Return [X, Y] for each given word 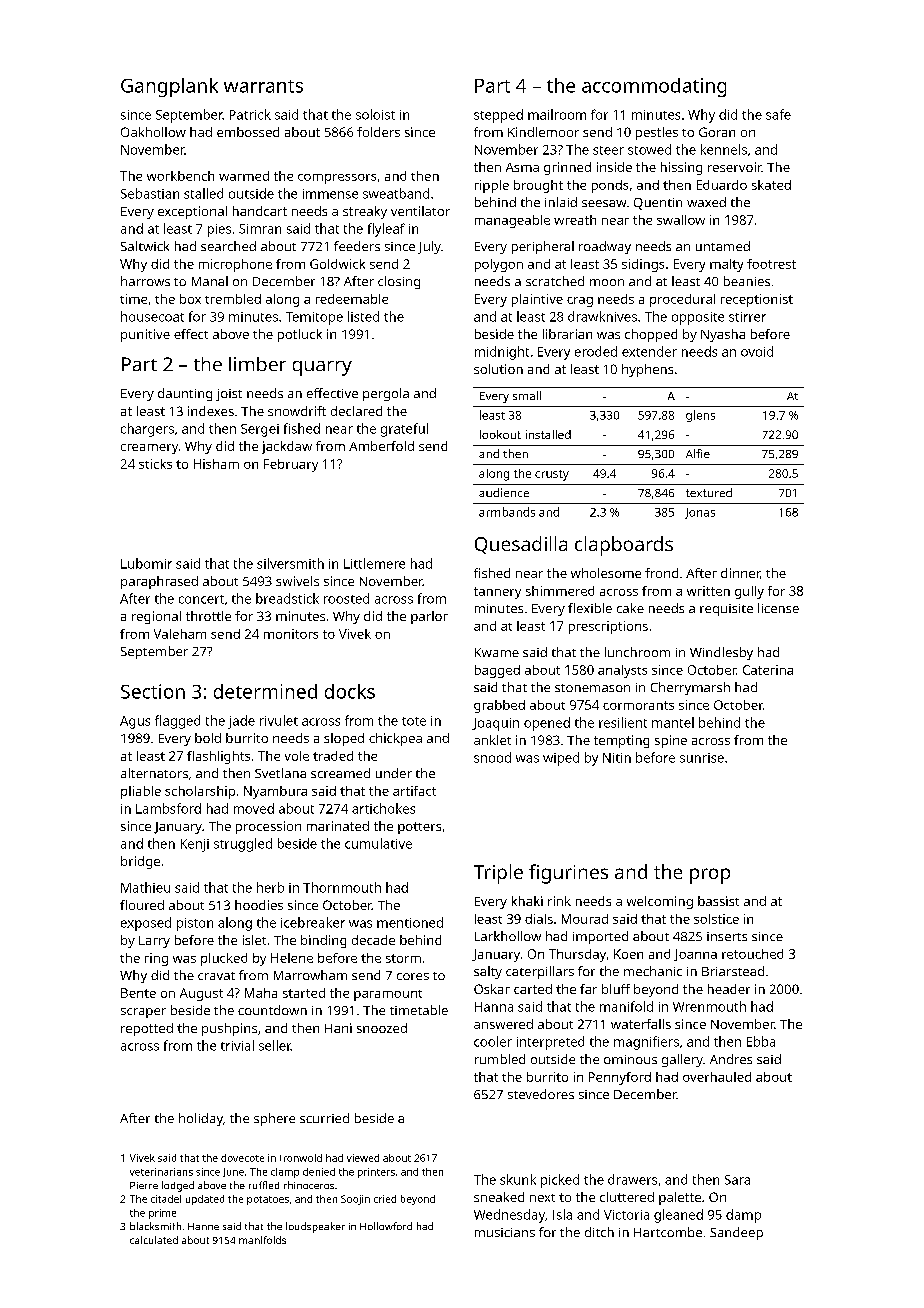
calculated [154, 1240]
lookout [500, 434]
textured [709, 492]
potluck [300, 335]
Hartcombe [668, 1232]
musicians [505, 1232]
